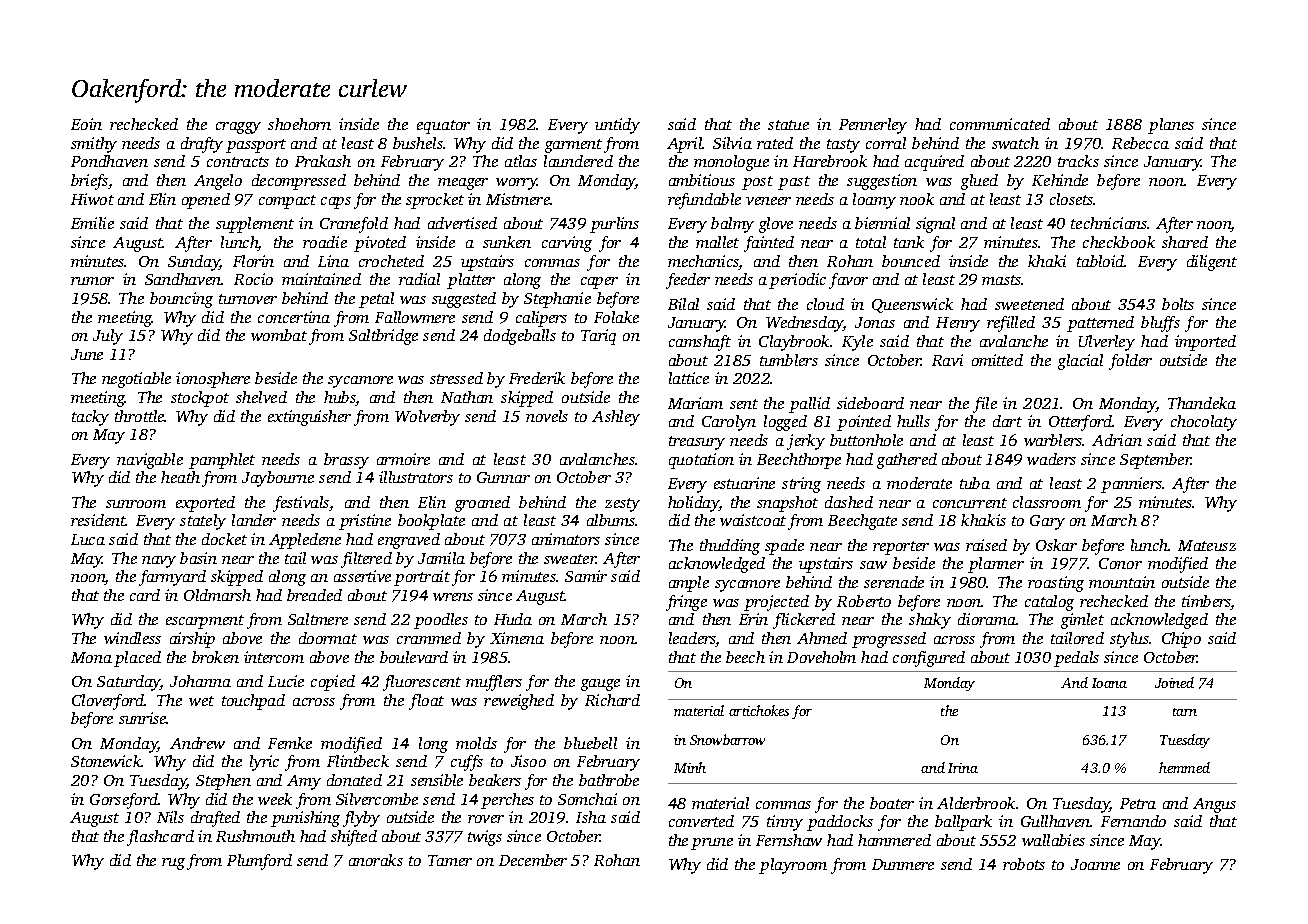 This screenshot has height=924, width=1308. What do you see at coordinates (192, 640) in the screenshot?
I see `airship` at bounding box center [192, 640].
